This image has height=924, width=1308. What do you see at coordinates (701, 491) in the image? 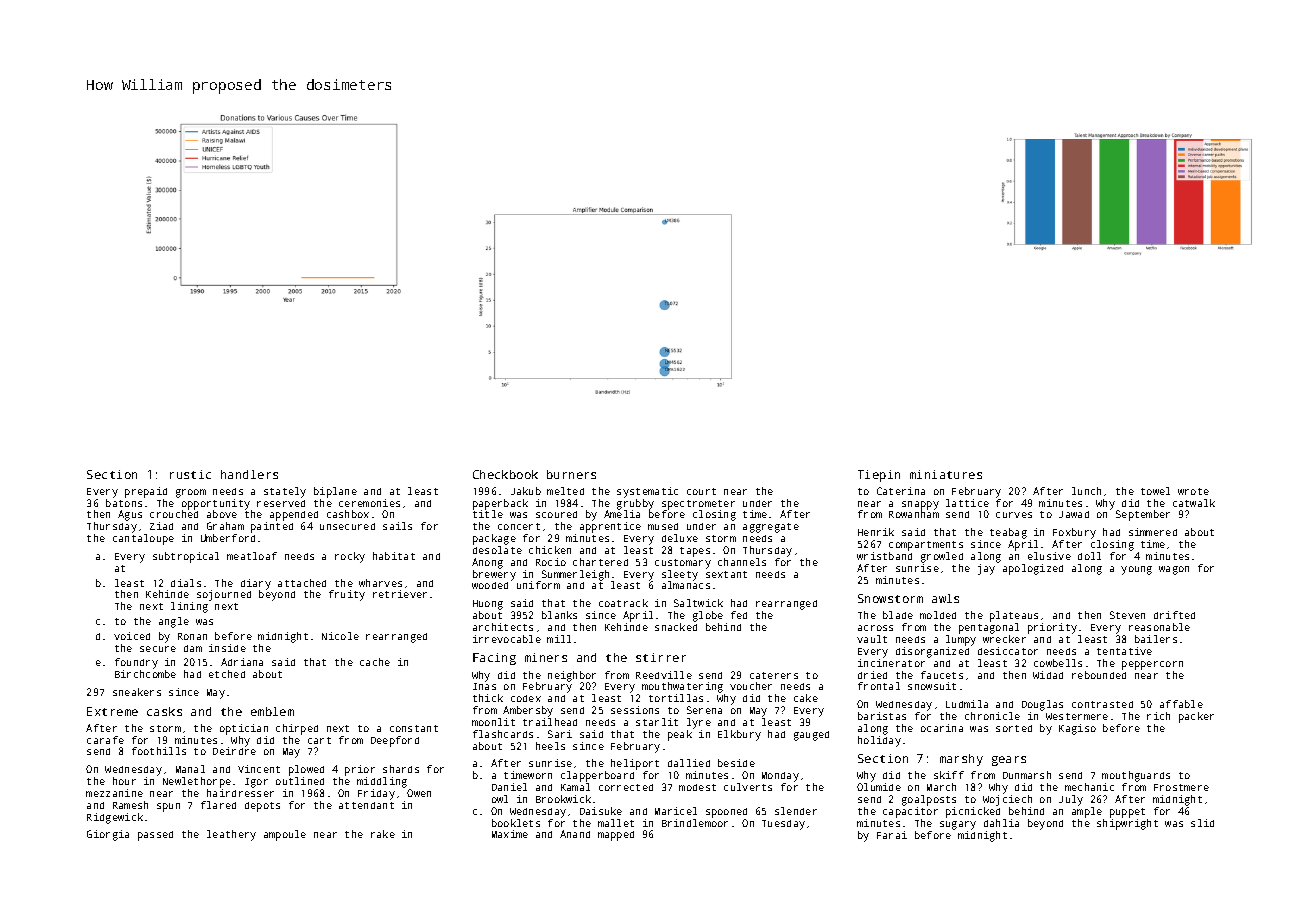
I see `court` at bounding box center [701, 491].
